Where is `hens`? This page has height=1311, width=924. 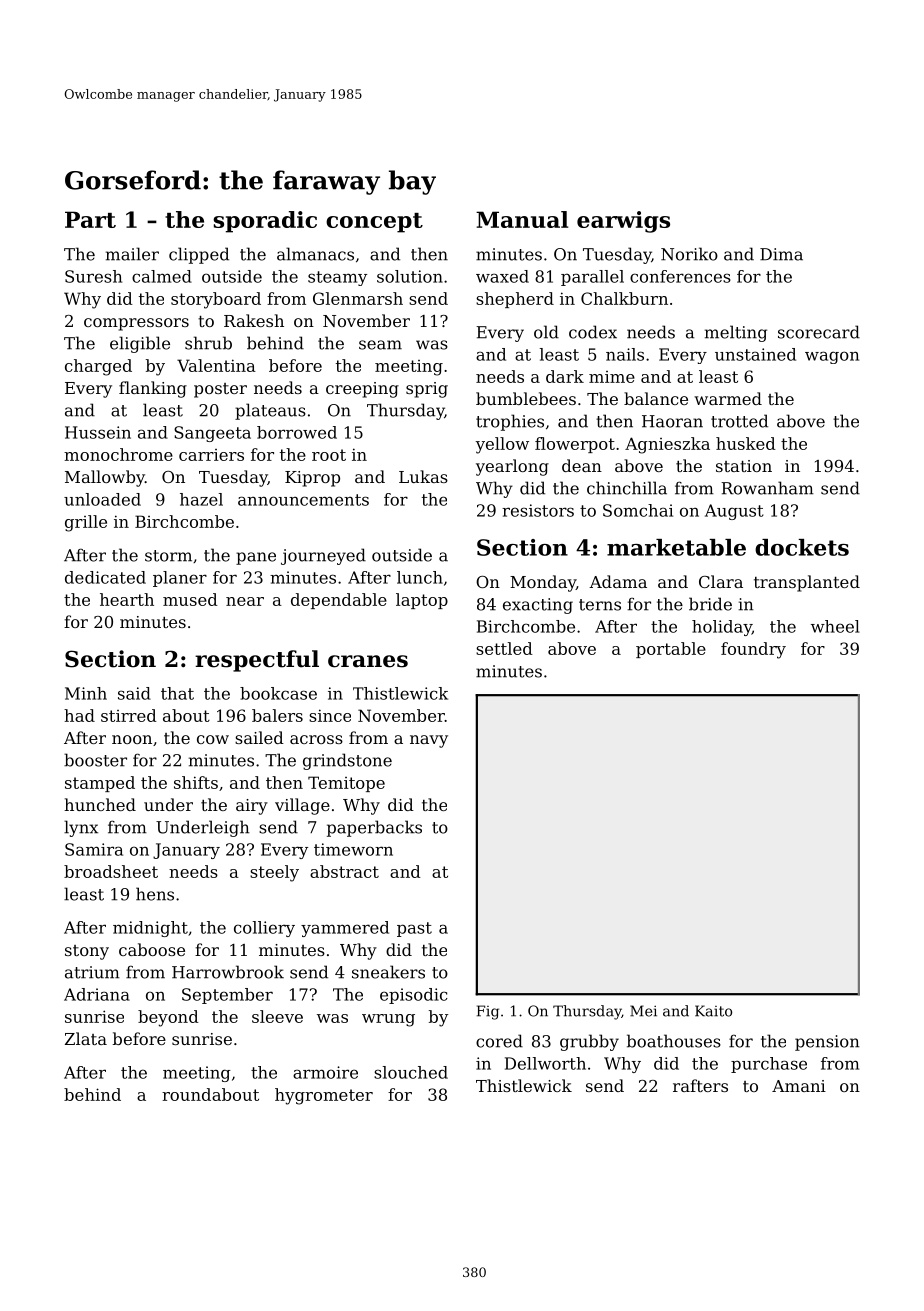 hens is located at coordinates (155, 894).
